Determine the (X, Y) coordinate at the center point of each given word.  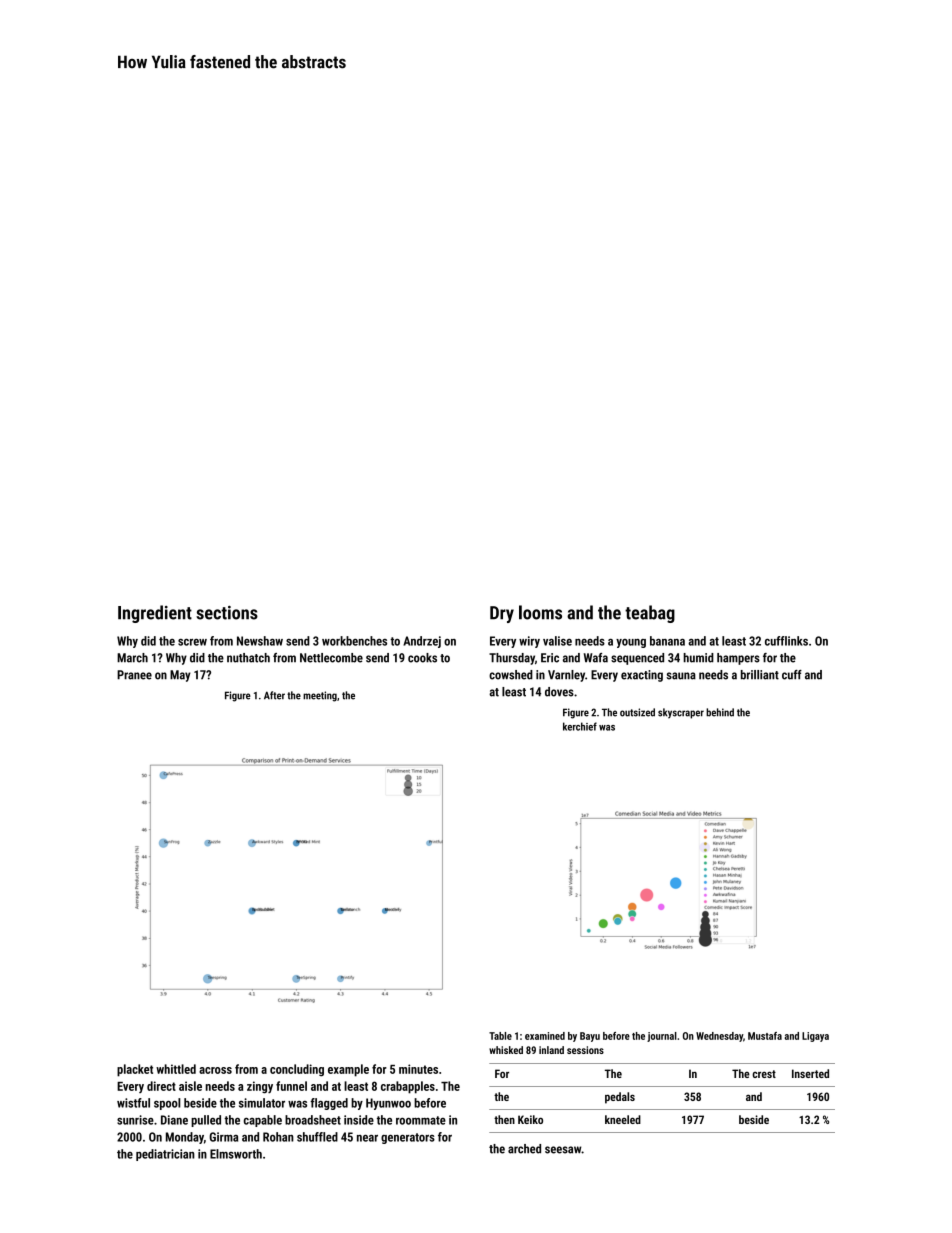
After (274, 695)
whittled (176, 1069)
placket (135, 1070)
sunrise (135, 1120)
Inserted (810, 1073)
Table (500, 1036)
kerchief (580, 726)
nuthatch (248, 658)
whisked (506, 1050)
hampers (738, 659)
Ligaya (815, 1037)
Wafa (596, 658)
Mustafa (765, 1036)
